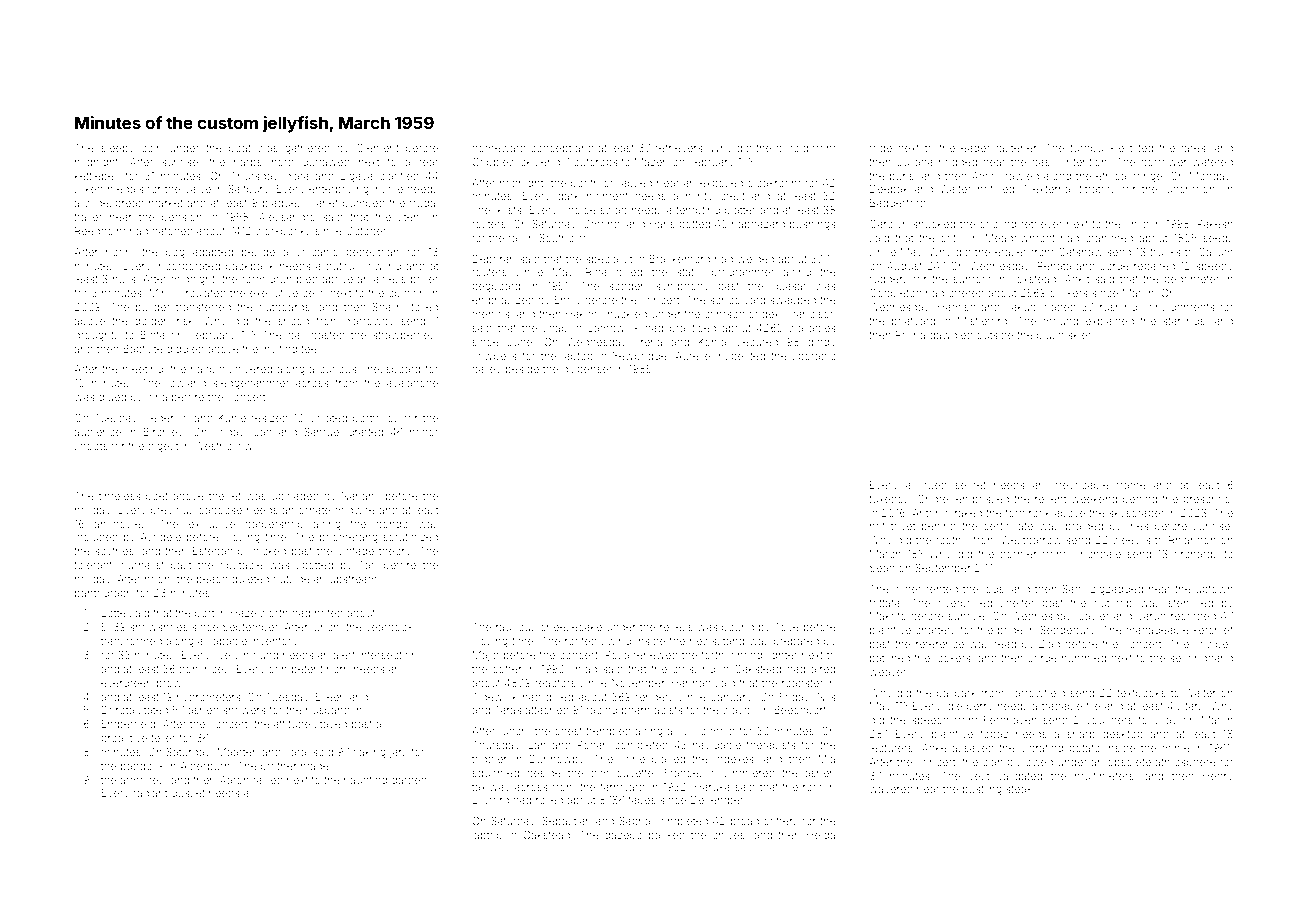  What do you see at coordinates (491, 801) in the page?
I see `Lilyford` at bounding box center [491, 801].
